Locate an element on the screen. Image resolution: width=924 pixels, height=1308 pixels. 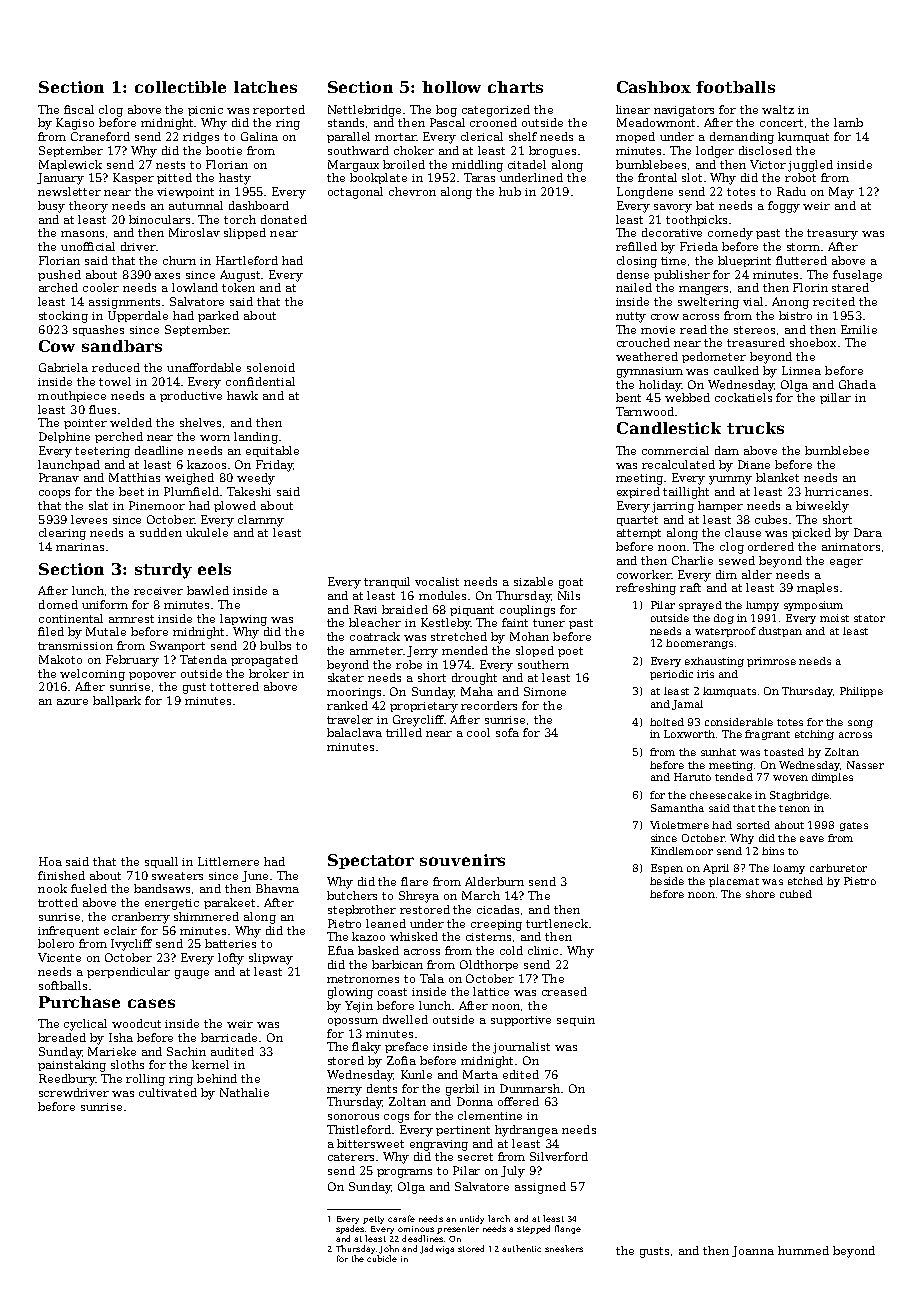
donated is located at coordinates (284, 219).
